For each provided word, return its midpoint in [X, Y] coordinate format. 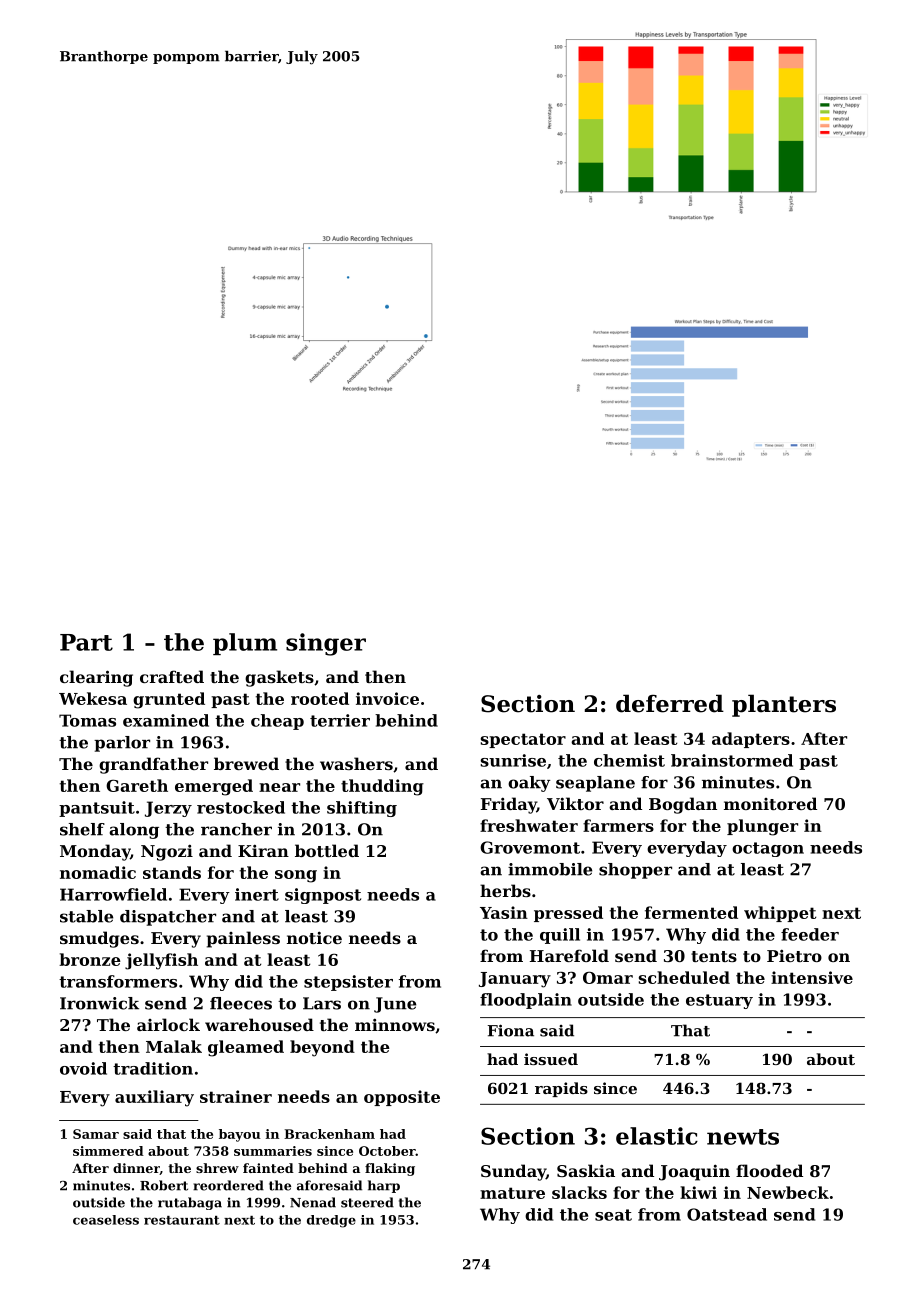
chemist [629, 760]
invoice [387, 698]
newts [743, 1137]
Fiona [511, 1030]
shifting [362, 809]
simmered [108, 1151]
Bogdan [683, 805]
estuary [719, 1001]
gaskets [279, 678]
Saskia [586, 1170]
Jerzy [168, 809]
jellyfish [161, 961]
